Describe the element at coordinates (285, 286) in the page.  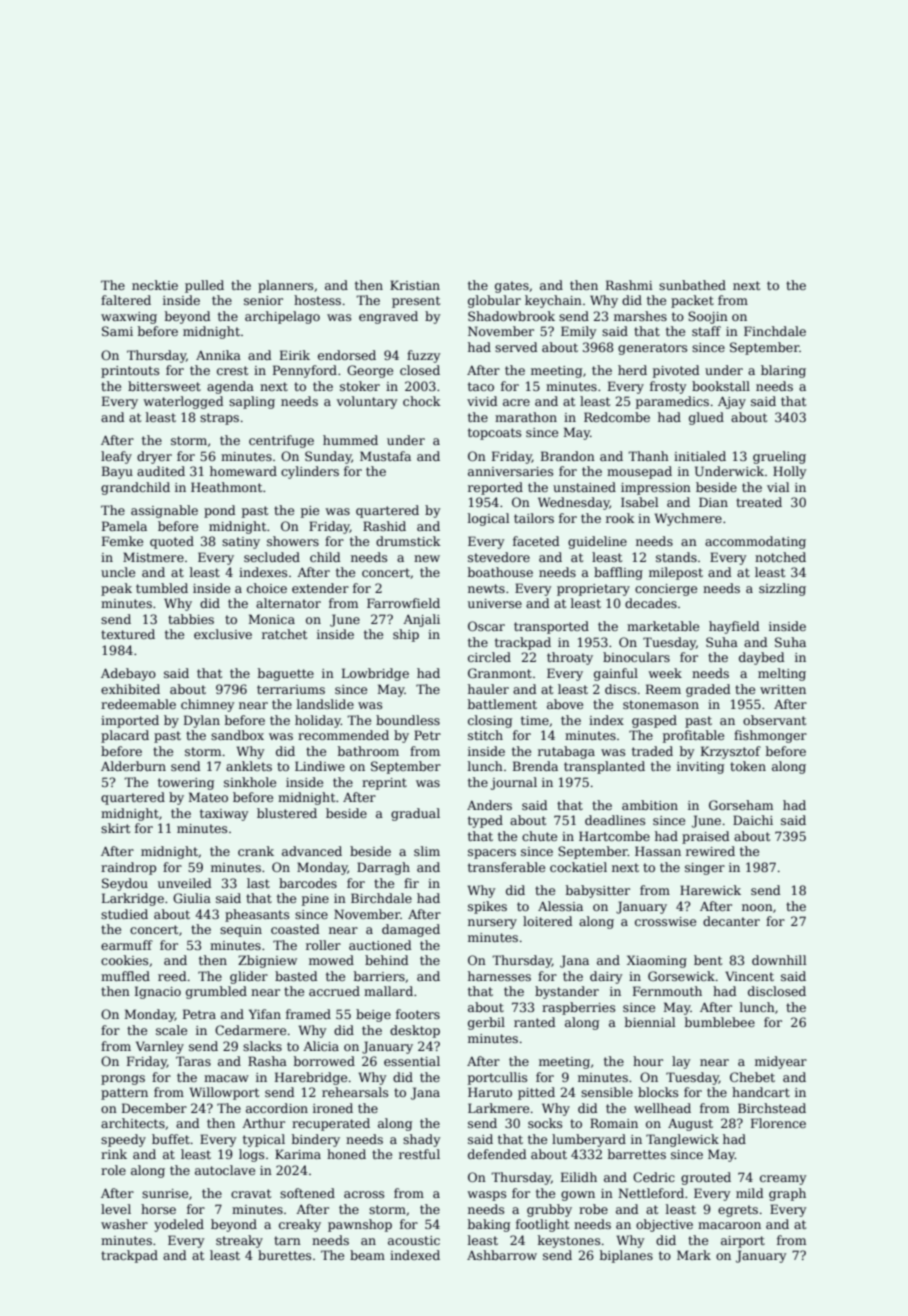
I see `planners` at that location.
